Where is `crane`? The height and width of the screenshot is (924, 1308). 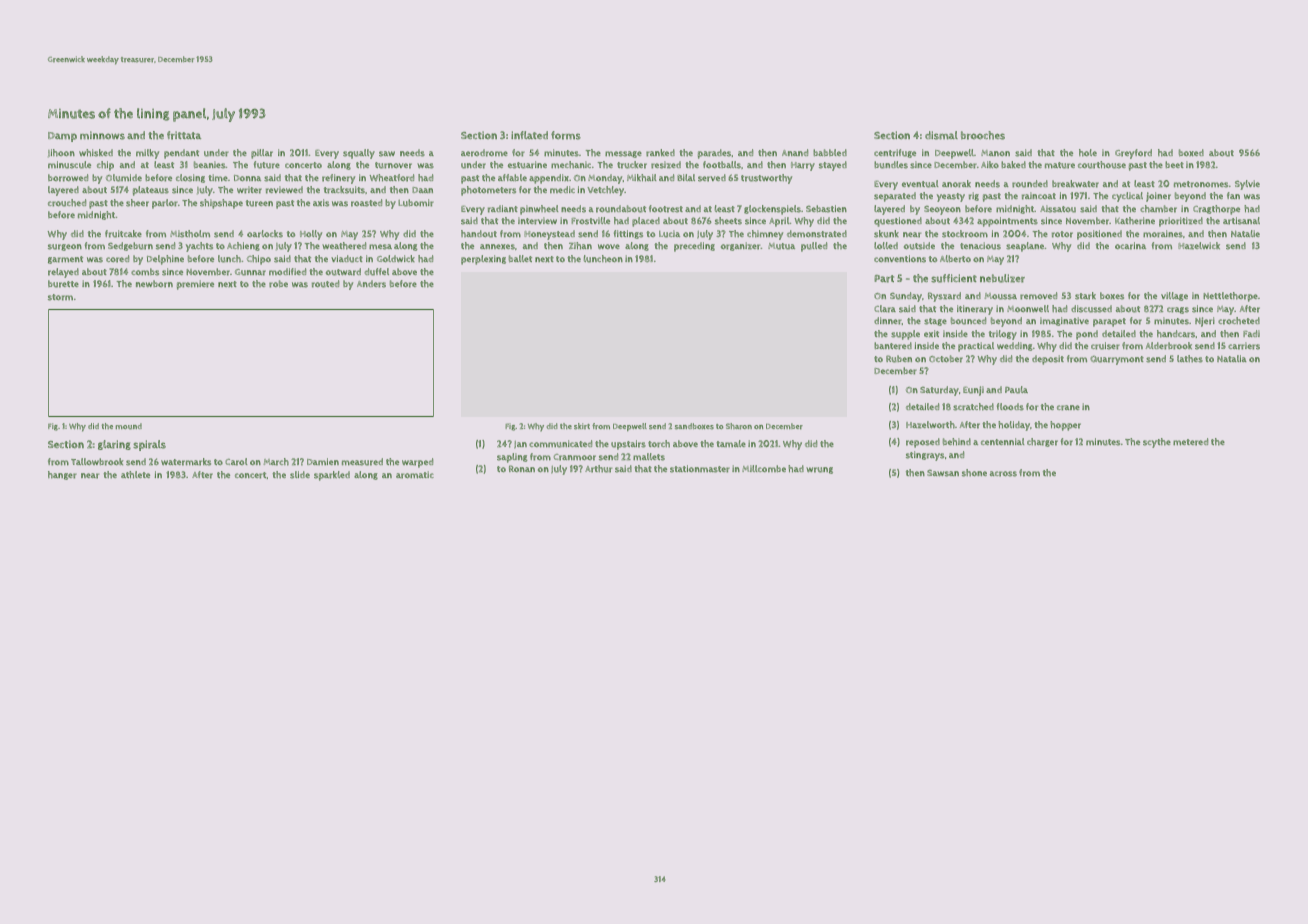 crane is located at coordinates (1068, 408).
